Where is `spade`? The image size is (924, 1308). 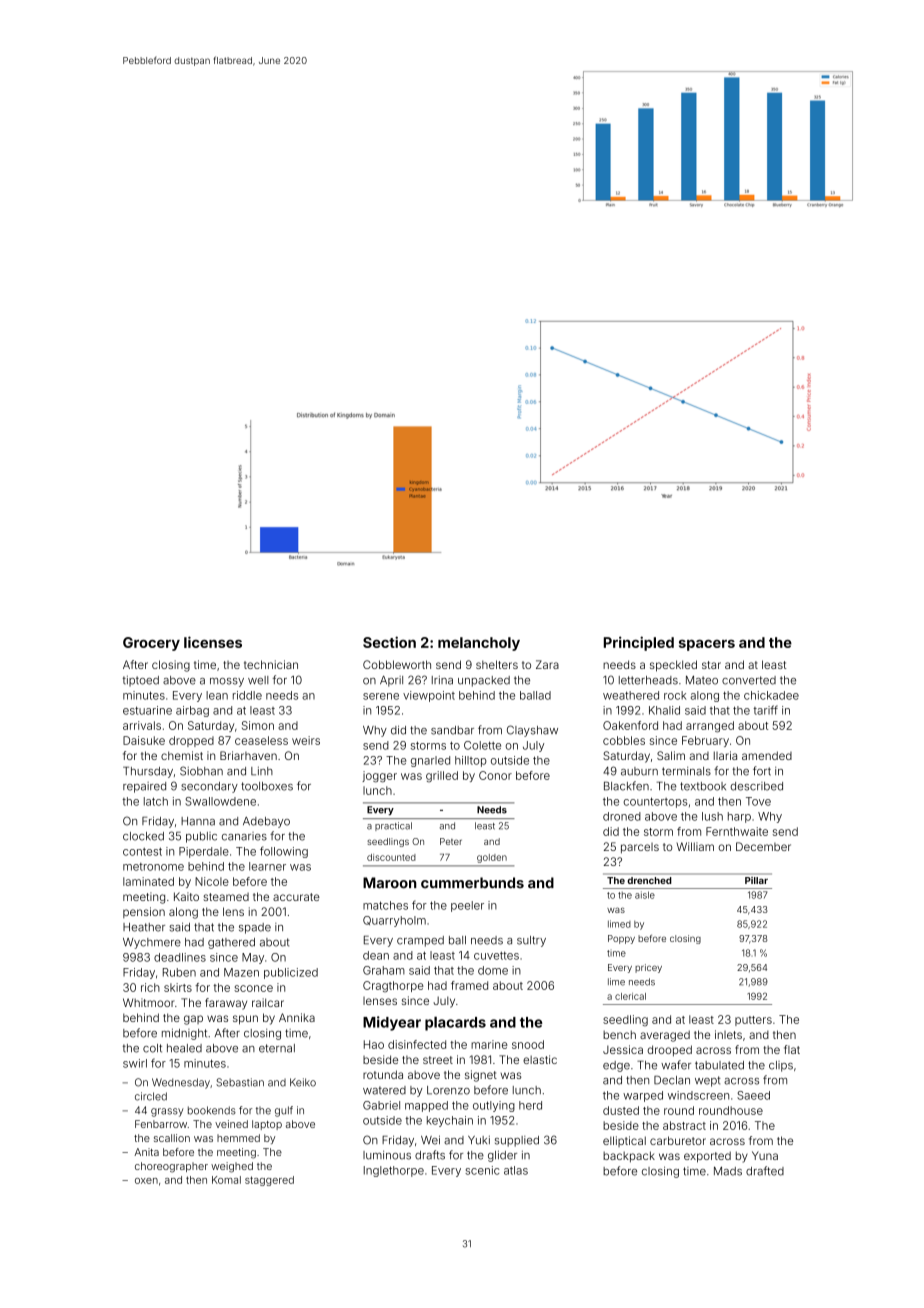
spade is located at coordinates (255, 928).
